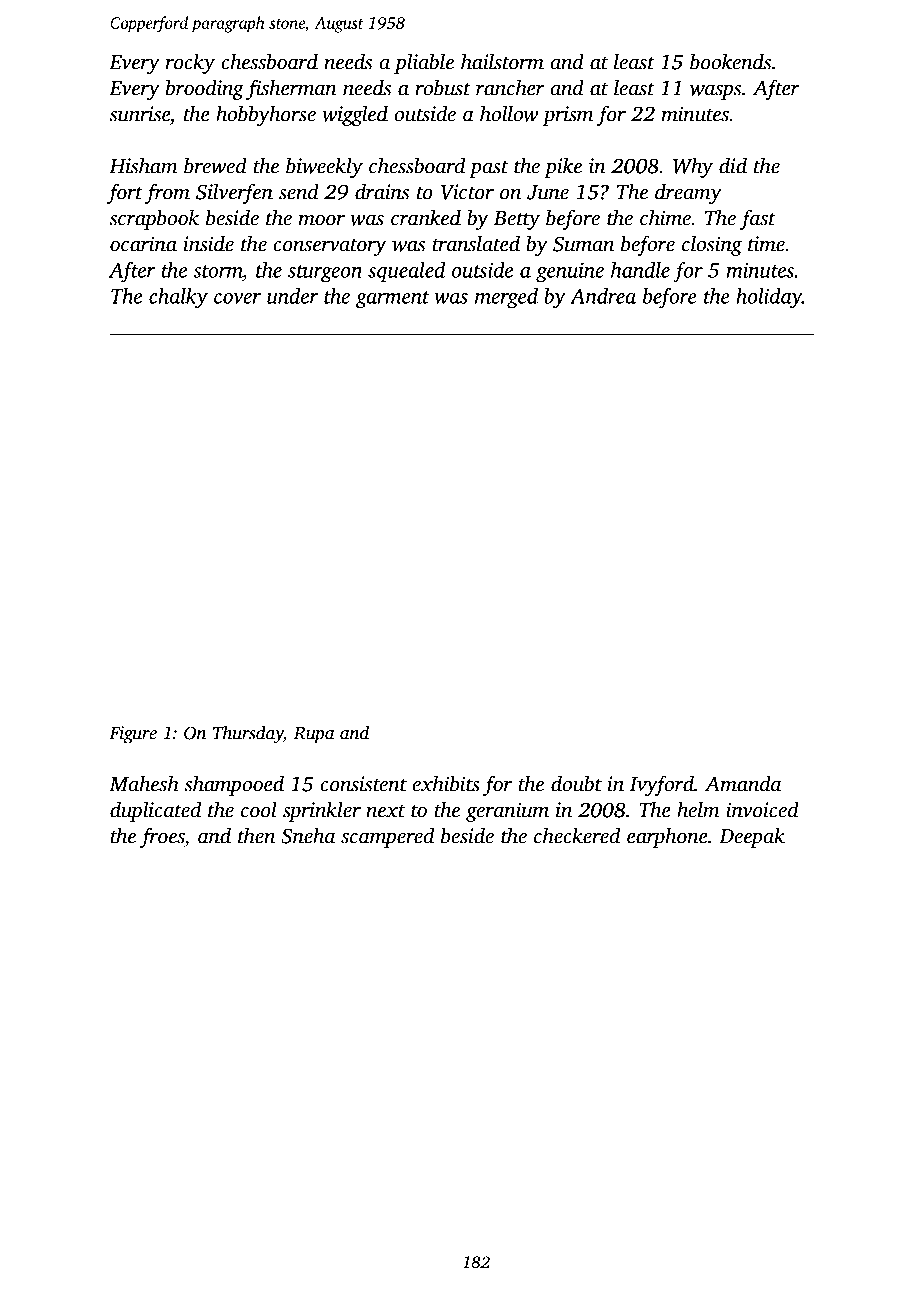 The image size is (924, 1314). What do you see at coordinates (506, 298) in the screenshot?
I see `merged` at bounding box center [506, 298].
